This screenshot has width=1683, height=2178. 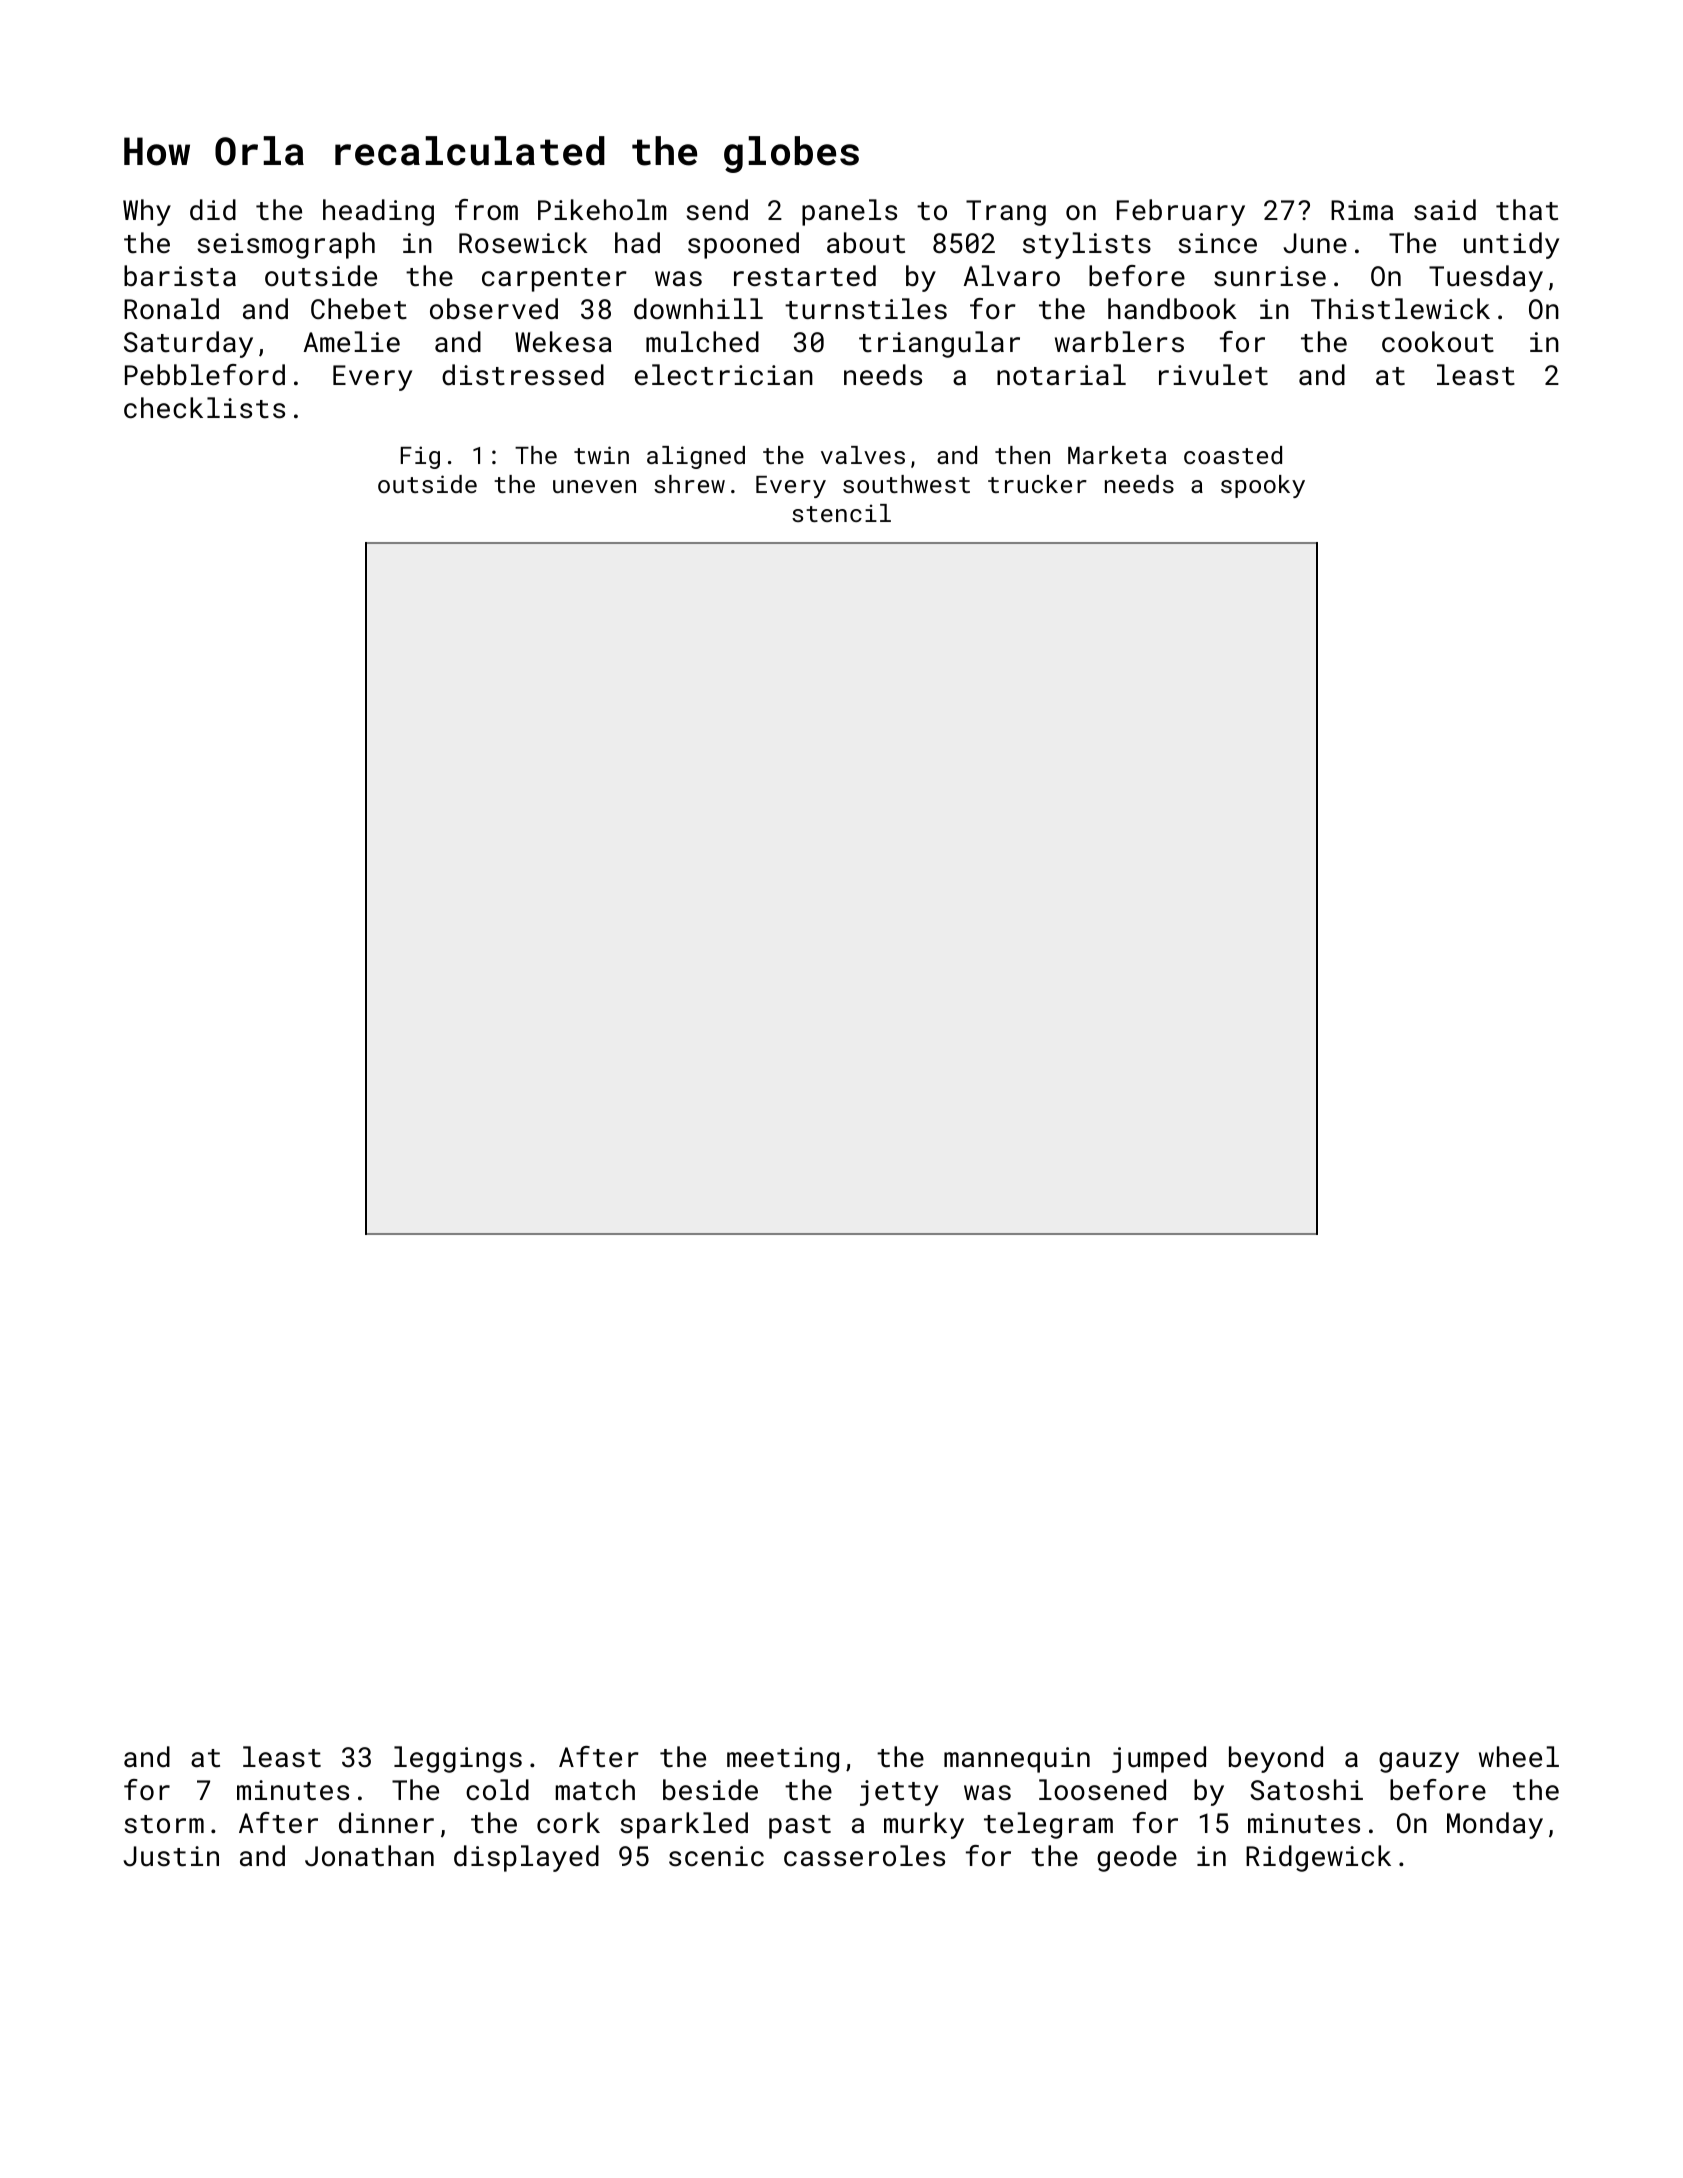 I want to click on storm, so click(x=164, y=1824).
